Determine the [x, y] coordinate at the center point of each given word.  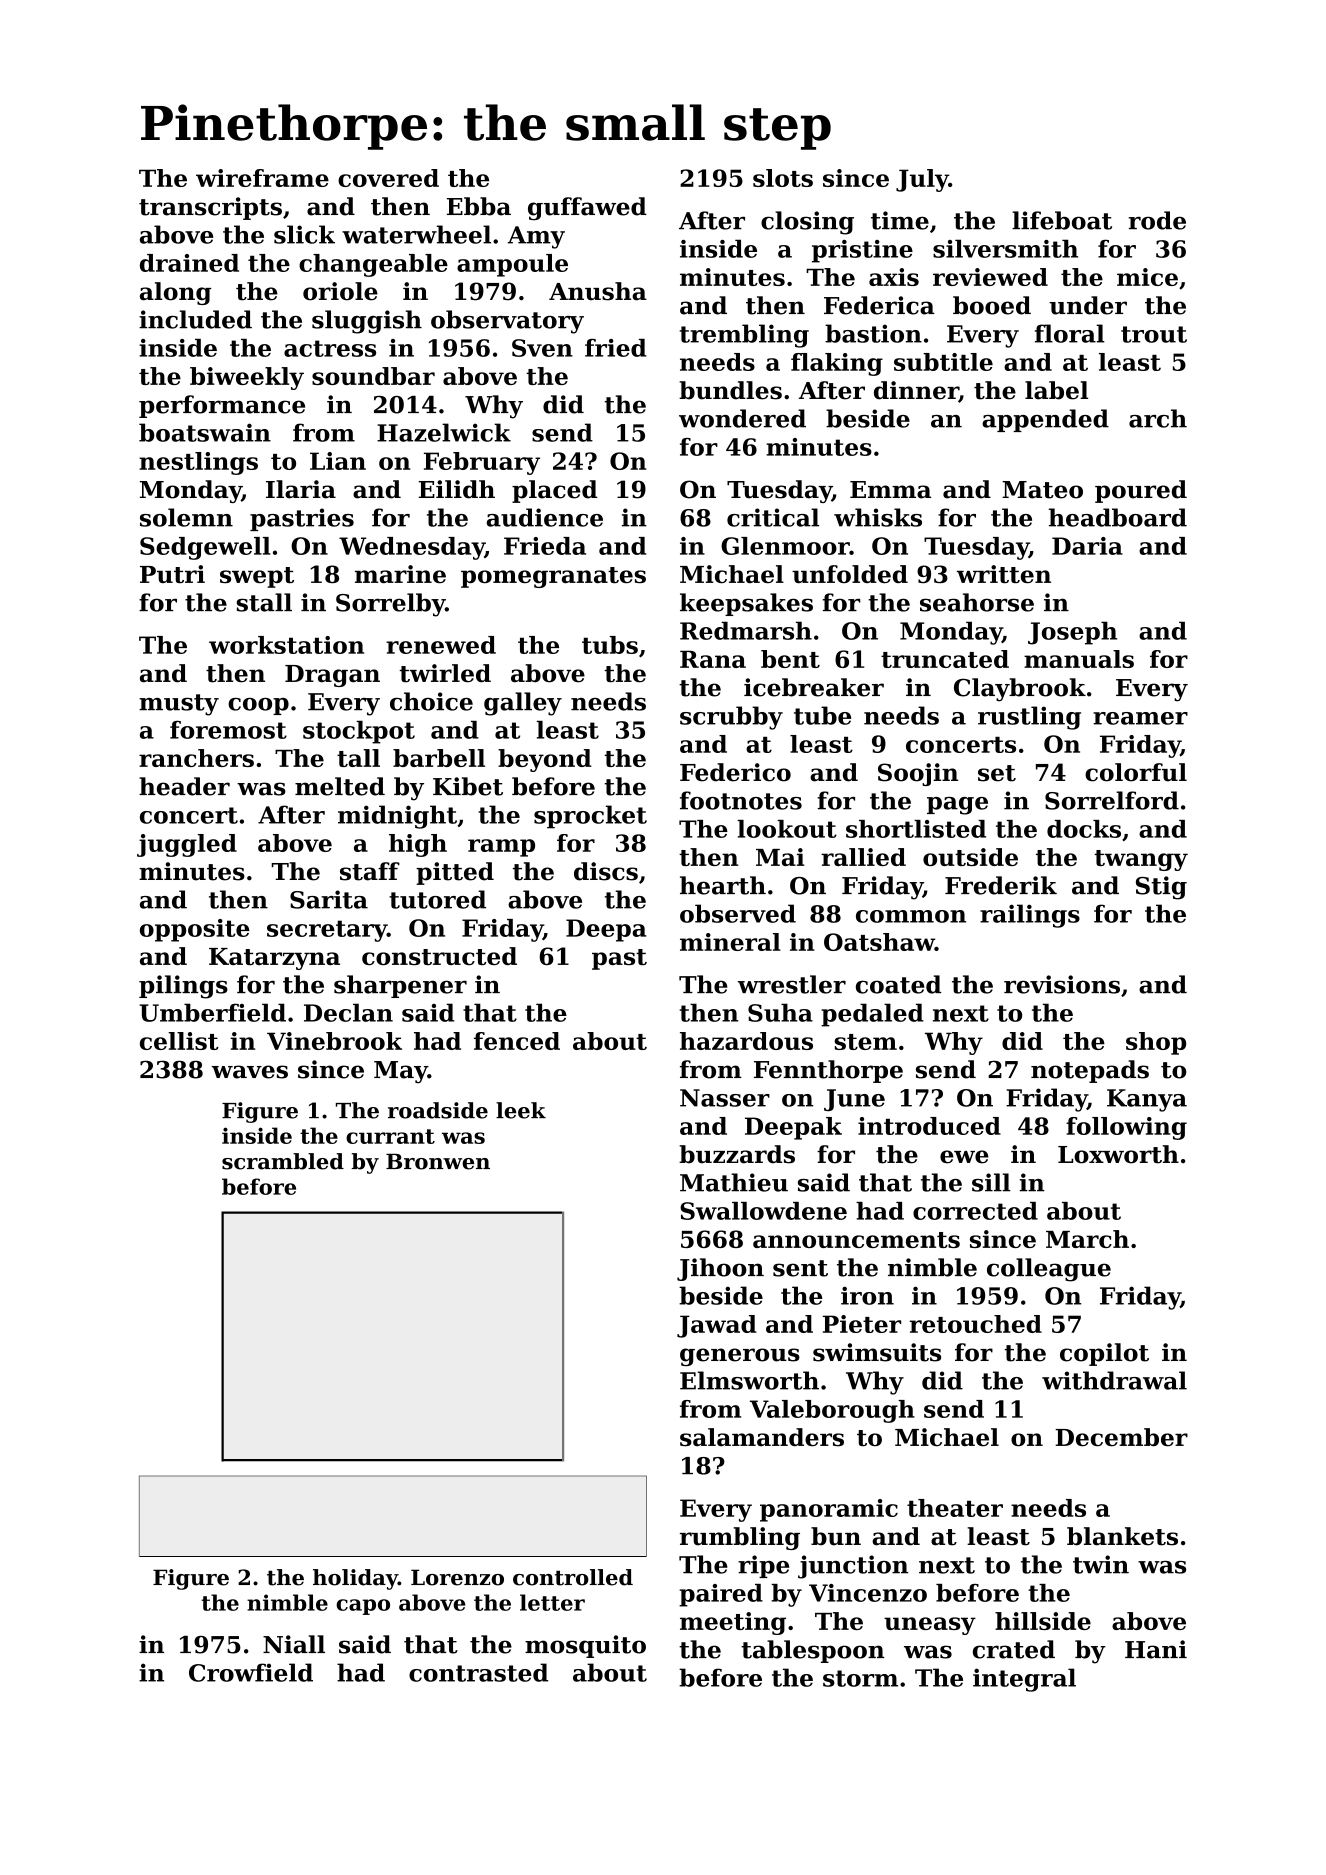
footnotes [741, 800]
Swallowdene [763, 1211]
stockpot [359, 732]
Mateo [1042, 490]
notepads [1090, 1071]
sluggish [367, 322]
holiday [355, 1579]
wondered [742, 418]
